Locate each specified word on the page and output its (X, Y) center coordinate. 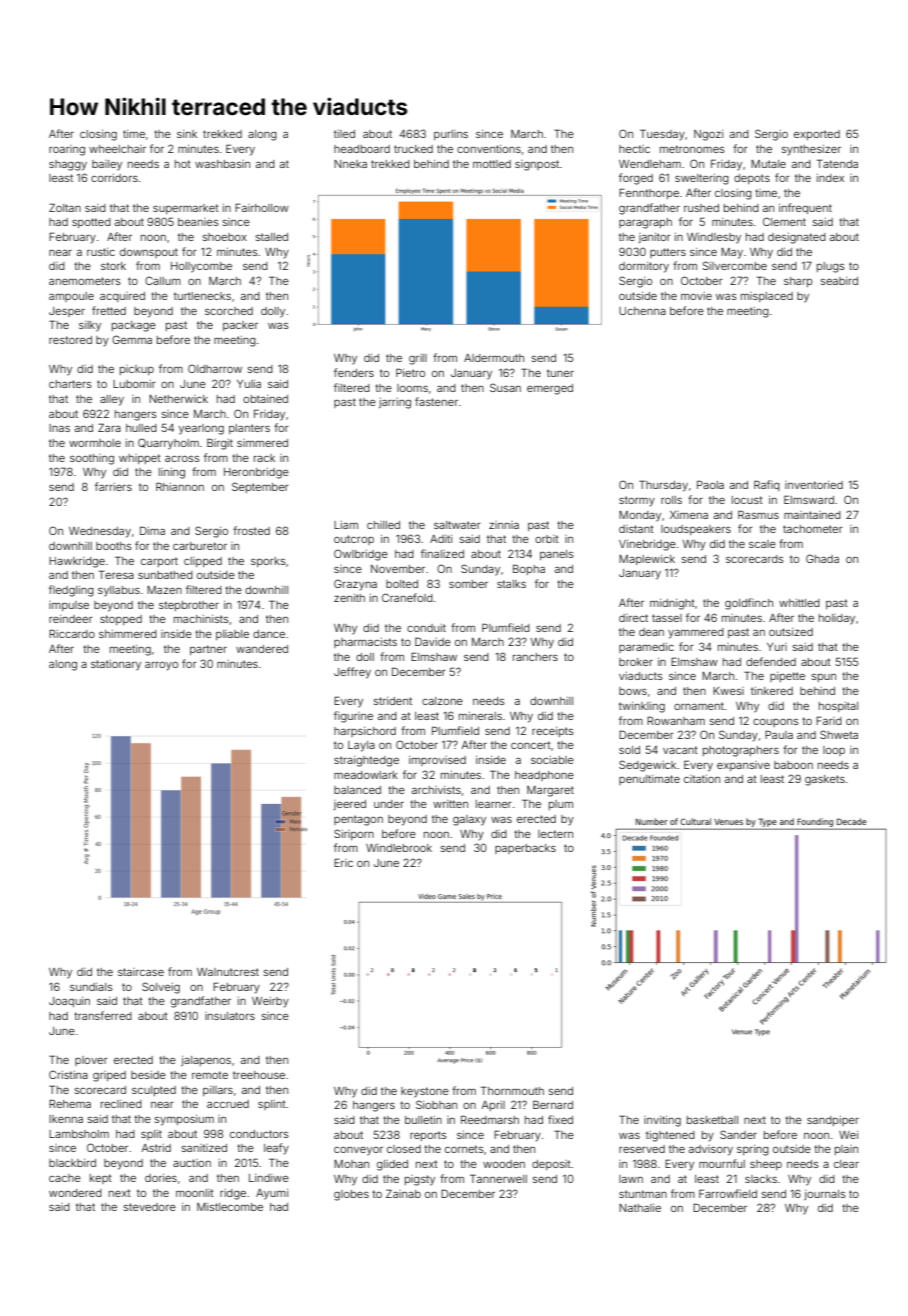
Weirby (270, 1002)
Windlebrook (399, 848)
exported (817, 135)
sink (187, 134)
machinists (201, 619)
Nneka (350, 164)
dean (651, 632)
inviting (662, 1121)
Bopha (529, 569)
